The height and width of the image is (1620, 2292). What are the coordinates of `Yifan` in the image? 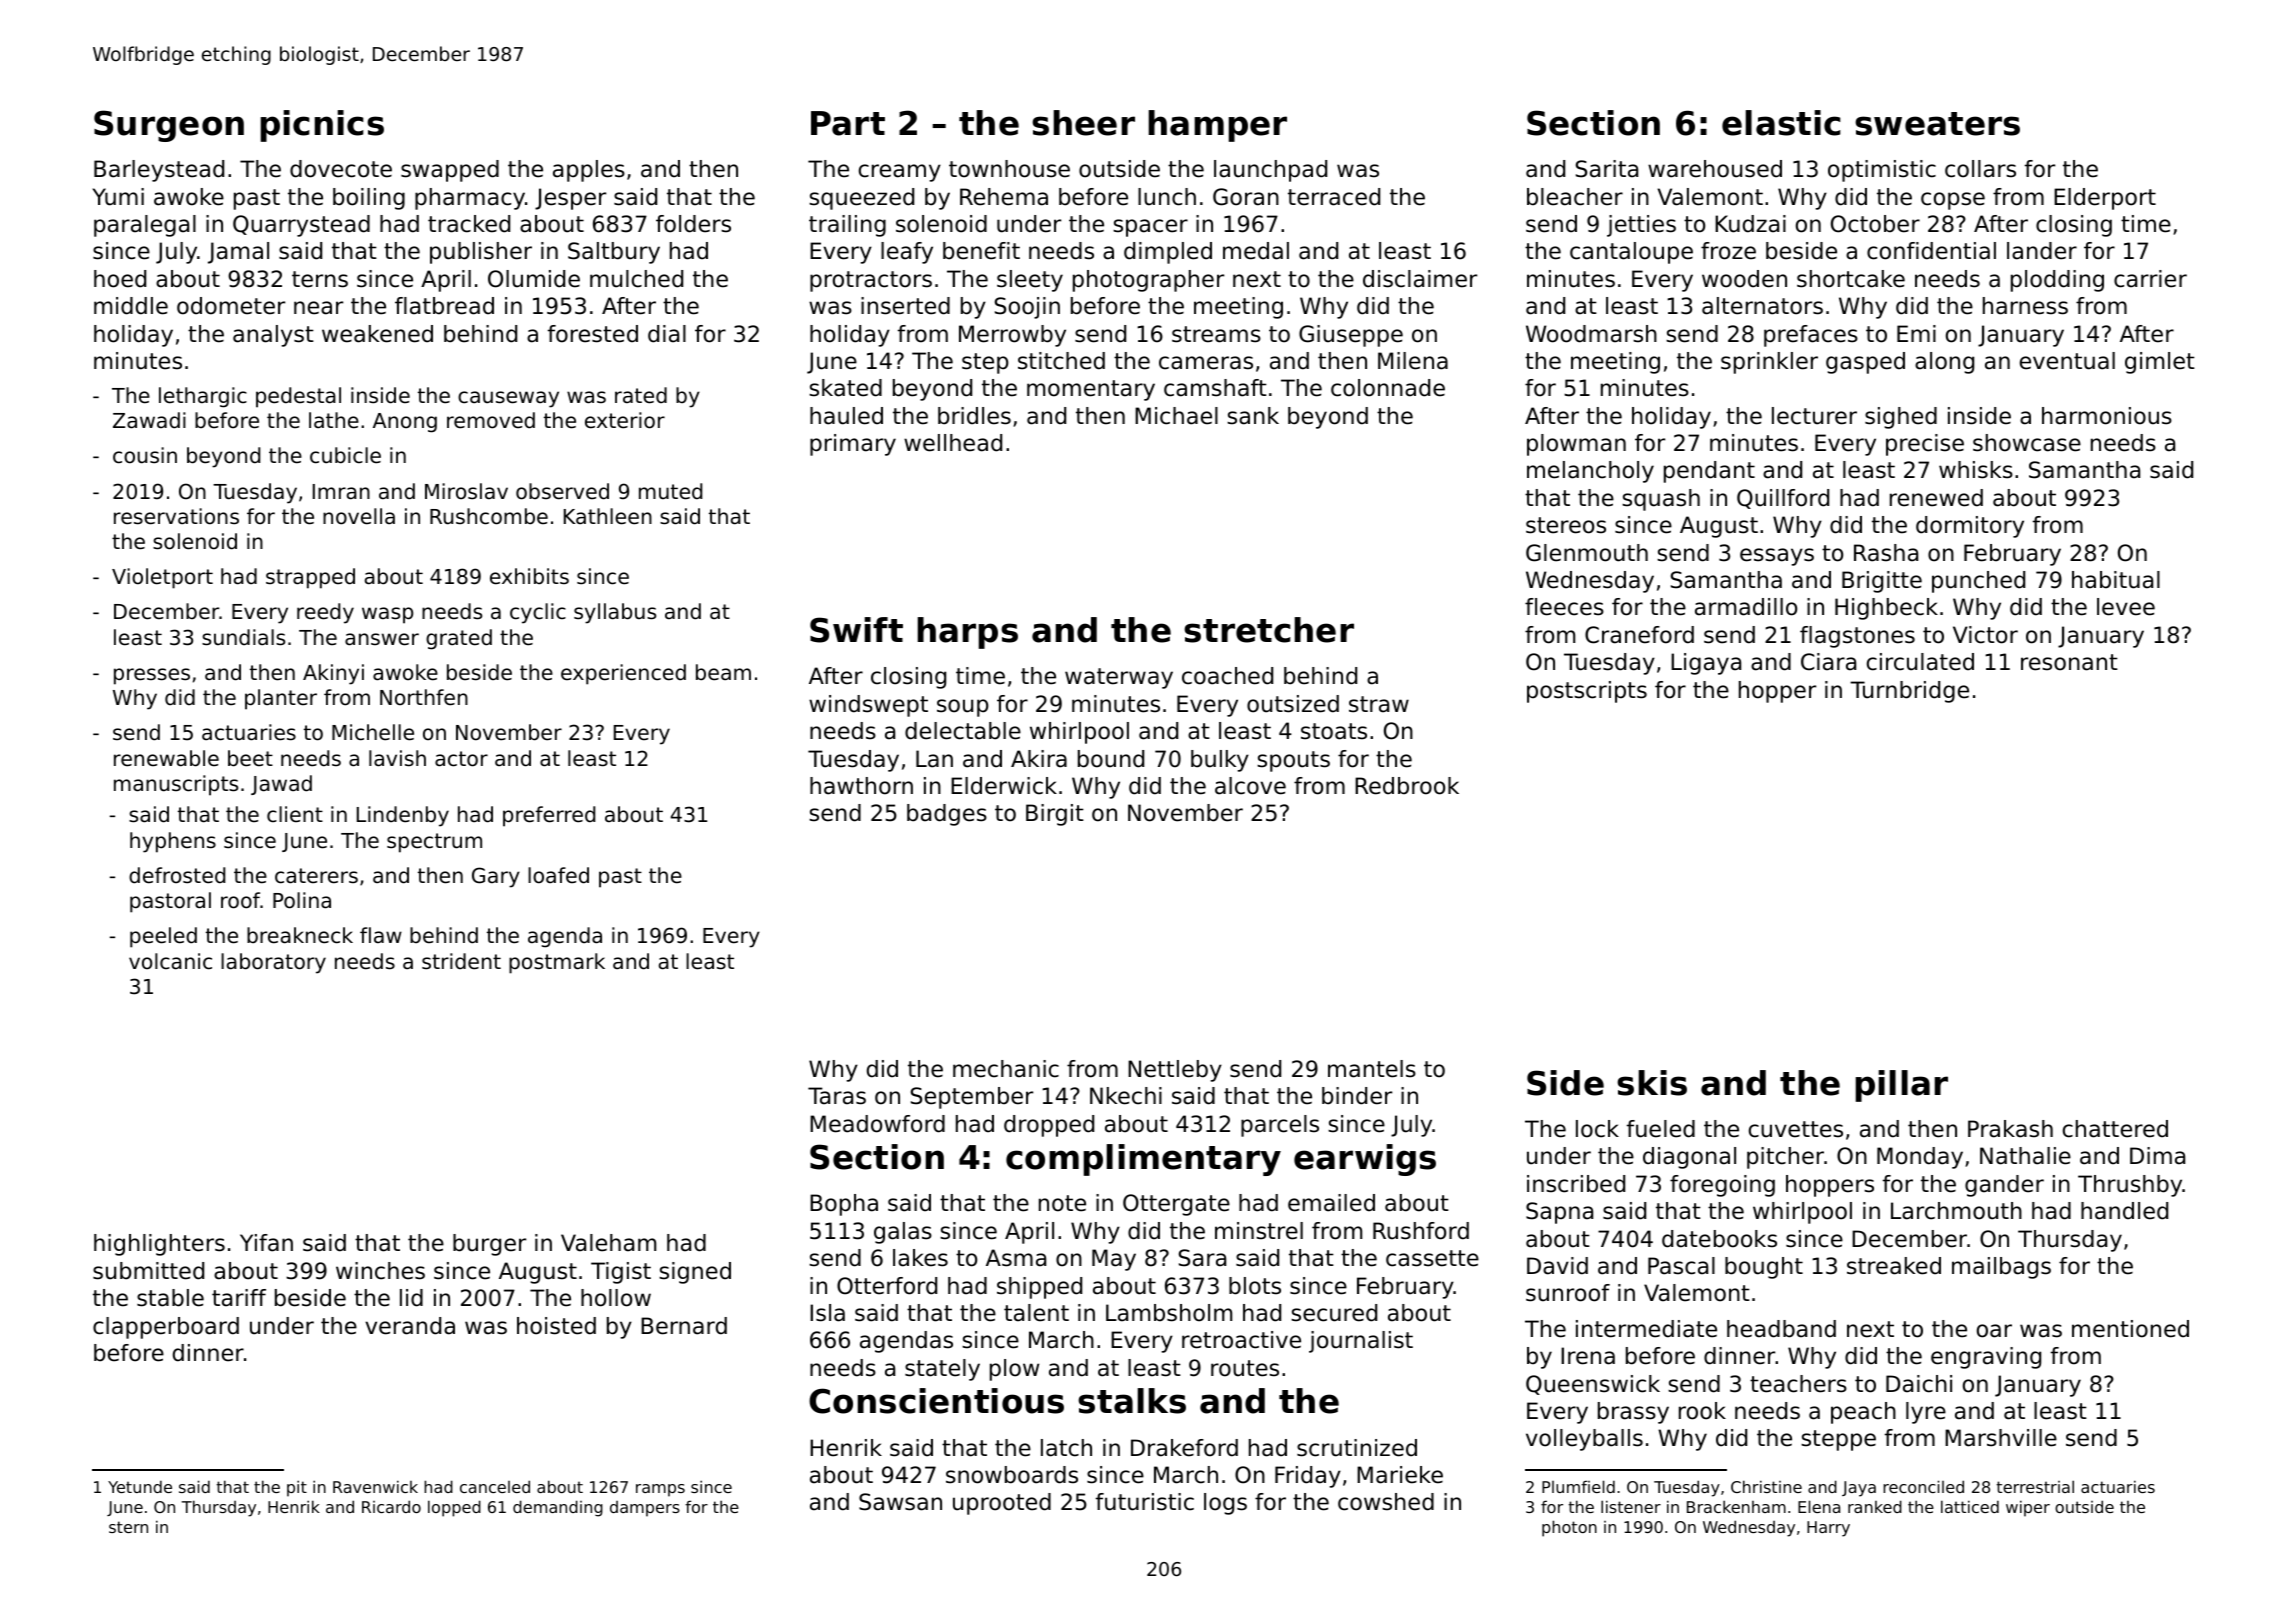 It's located at (266, 1243).
